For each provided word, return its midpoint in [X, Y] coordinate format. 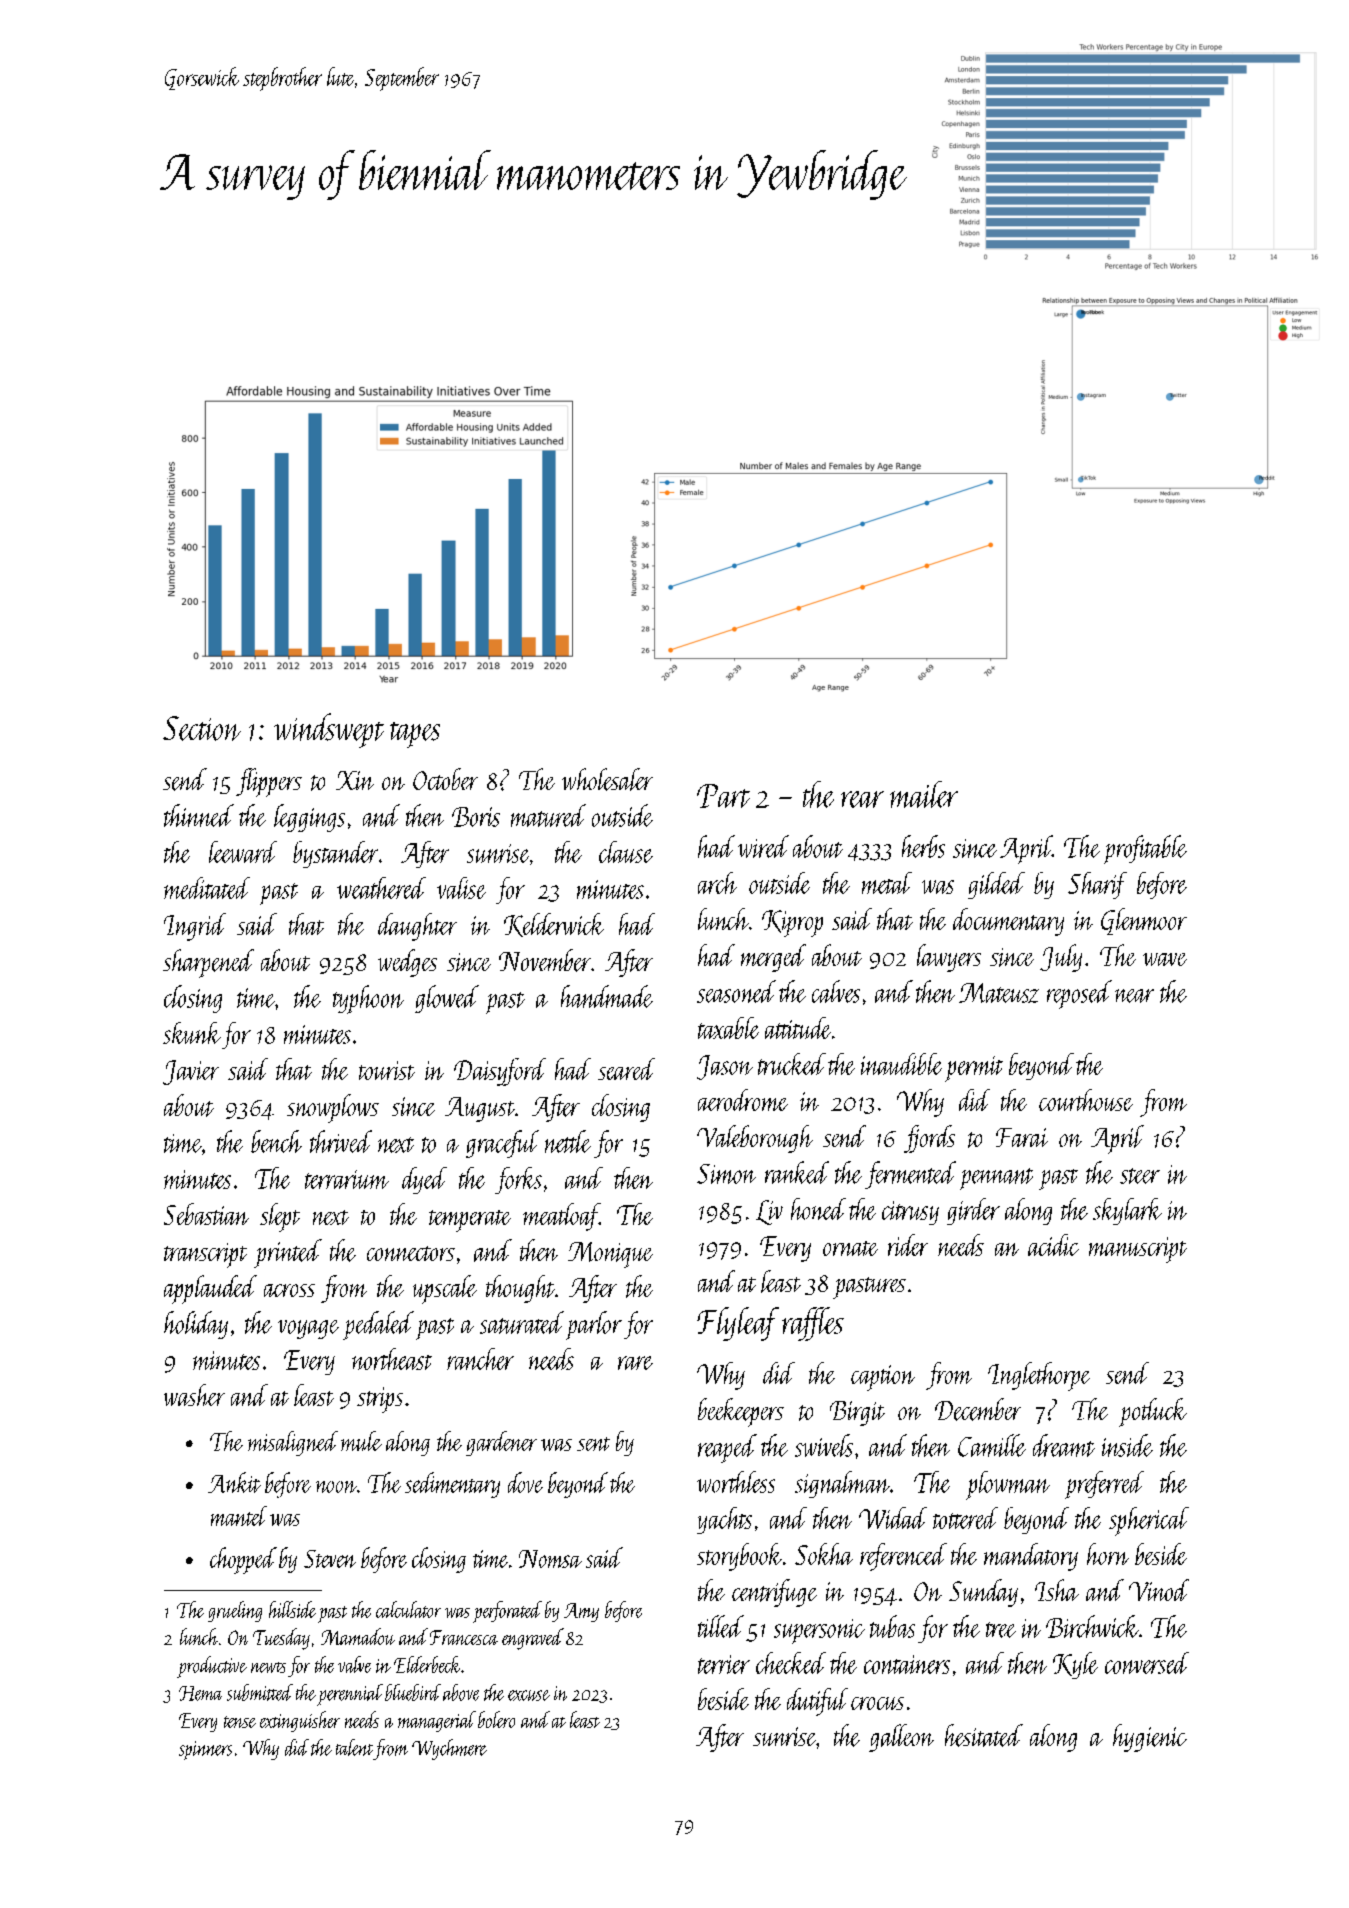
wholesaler [607, 779]
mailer [924, 794]
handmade [607, 996]
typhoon [368, 999]
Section [202, 728]
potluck [1153, 1412]
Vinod [1159, 1590]
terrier [724, 1664]
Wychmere [449, 1749]
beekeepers [741, 1412]
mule [361, 1441]
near [1134, 996]
